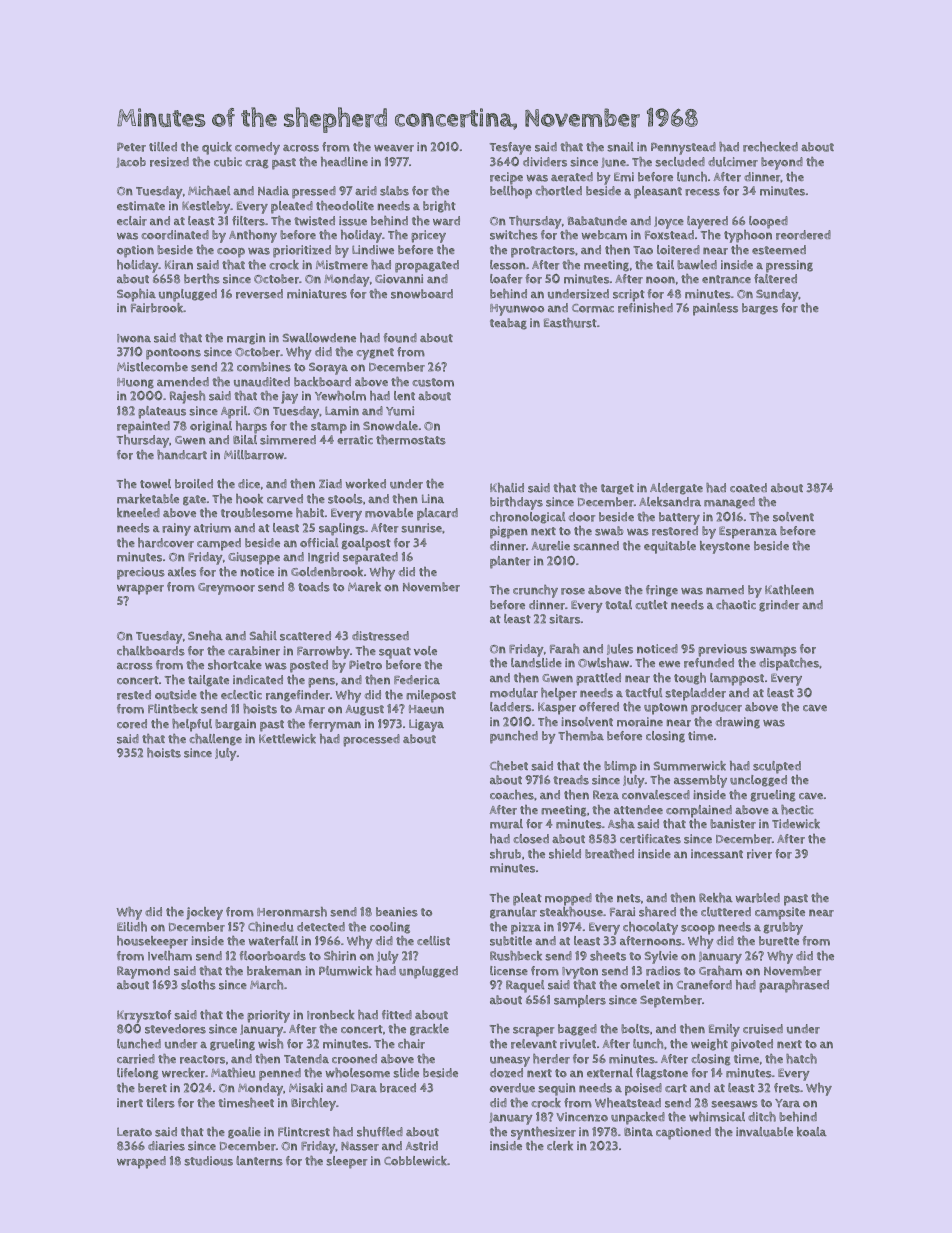  What do you see at coordinates (638, 1131) in the document?
I see `Binta` at bounding box center [638, 1131].
